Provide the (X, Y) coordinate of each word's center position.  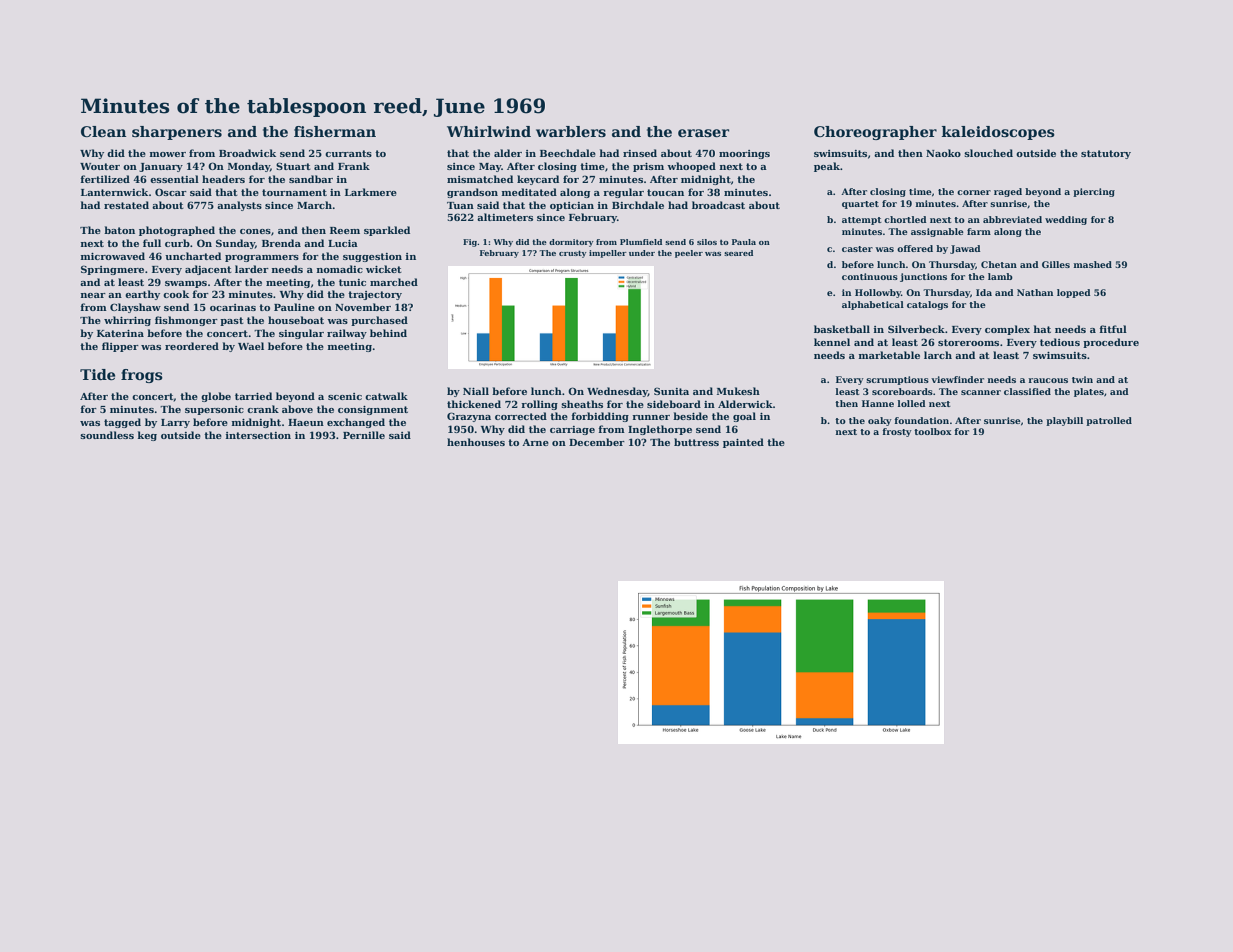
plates (1089, 392)
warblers (571, 131)
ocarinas (233, 307)
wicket (384, 269)
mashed (1093, 264)
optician (572, 206)
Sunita (671, 391)
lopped (1074, 293)
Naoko (943, 153)
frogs (142, 376)
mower (168, 154)
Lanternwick (115, 192)
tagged (122, 423)
